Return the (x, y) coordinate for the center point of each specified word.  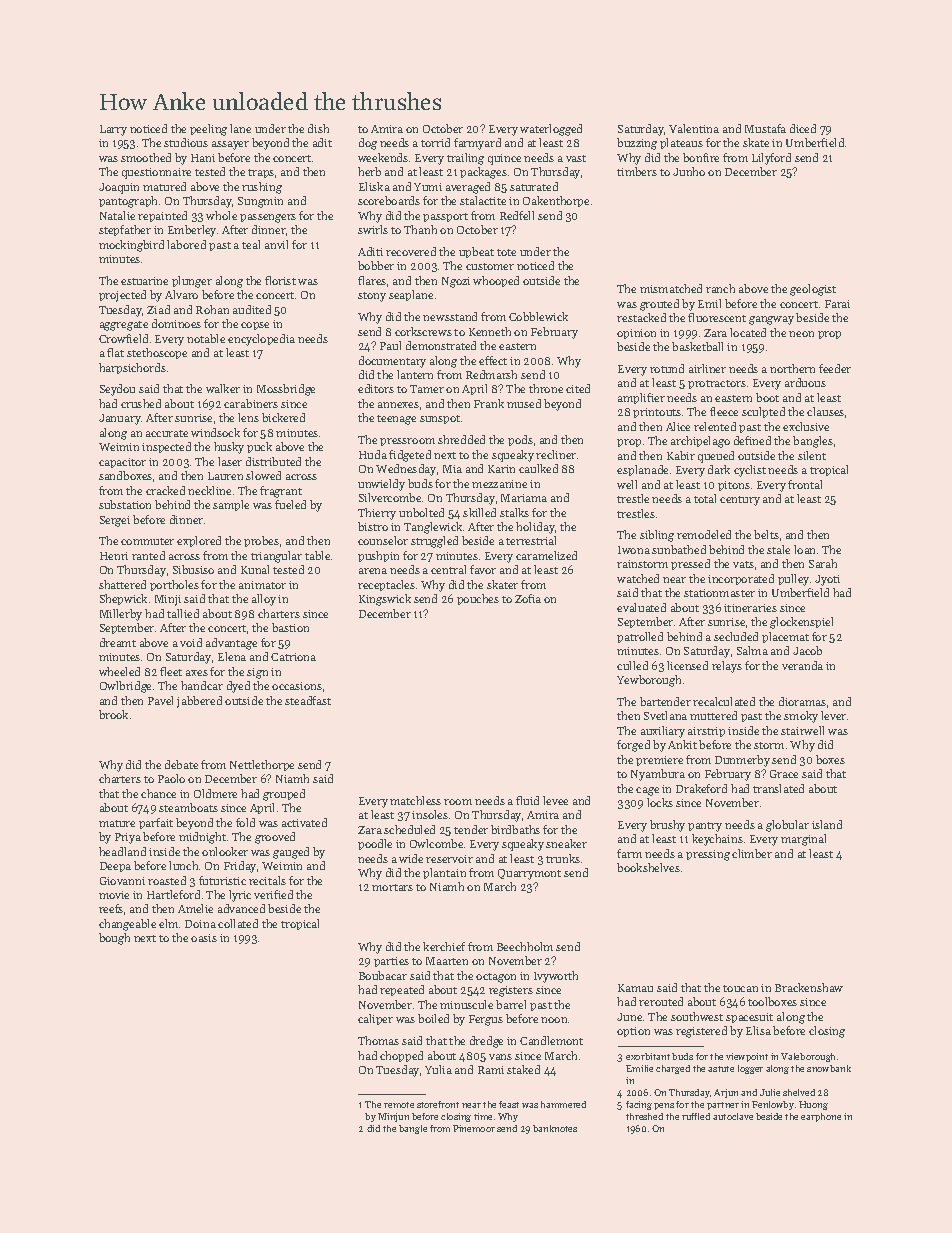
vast (576, 158)
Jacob (807, 650)
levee (555, 800)
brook (113, 714)
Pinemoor (474, 1128)
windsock (215, 432)
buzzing (637, 144)
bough (114, 939)
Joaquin (119, 188)
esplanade (642, 470)
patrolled (640, 637)
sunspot (440, 419)
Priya (128, 838)
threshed (644, 1116)
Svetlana (665, 715)
